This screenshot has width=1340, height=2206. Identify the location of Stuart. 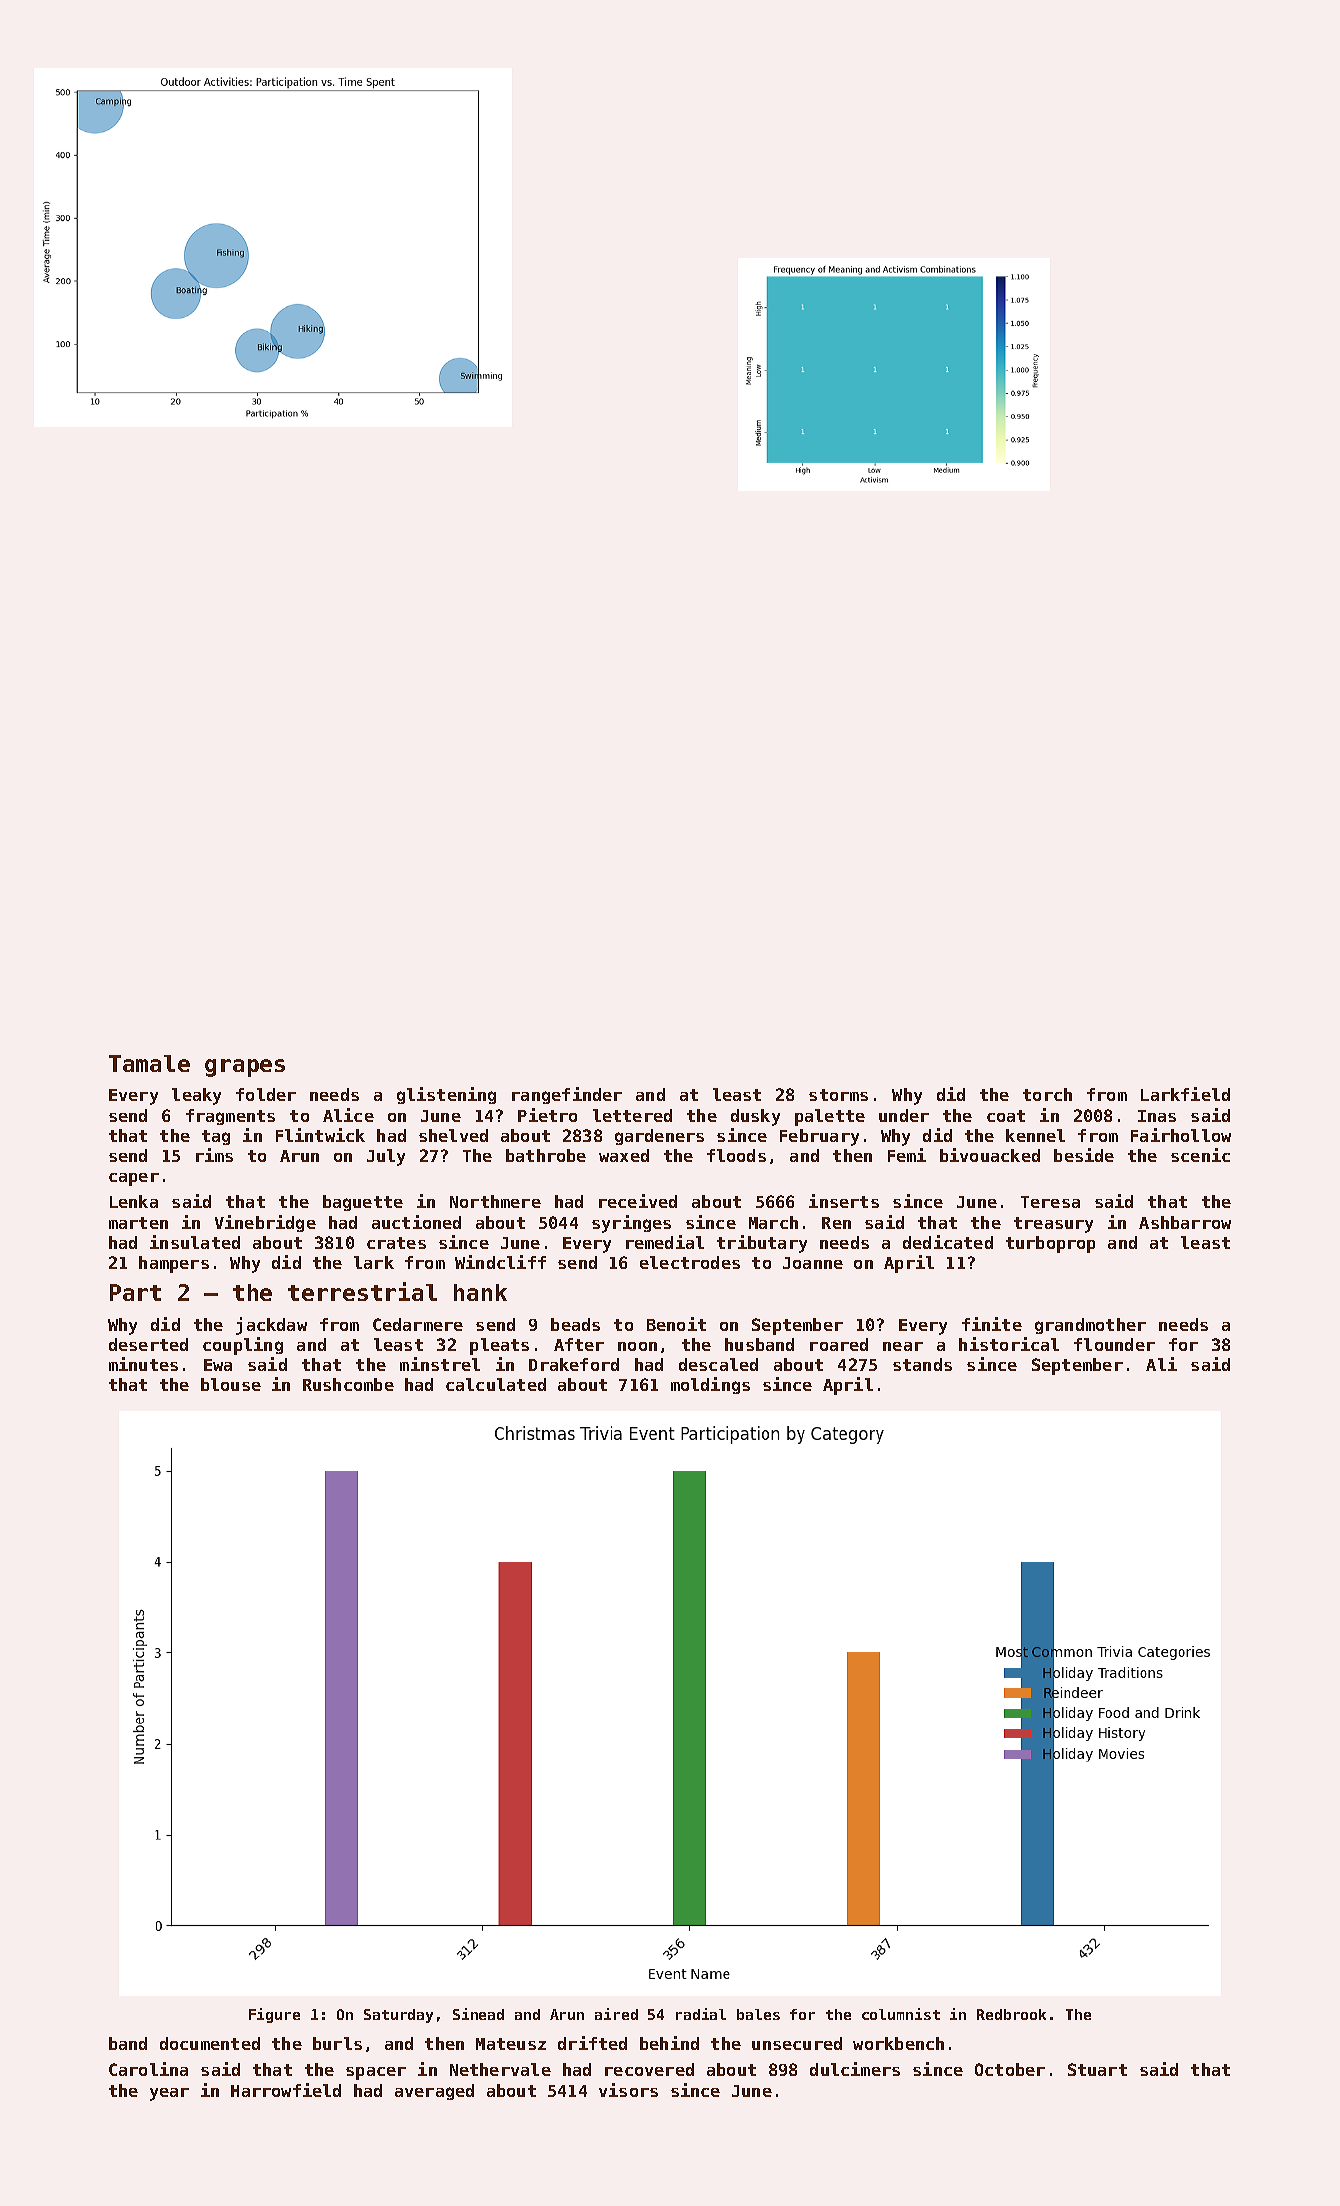
(1097, 2069).
